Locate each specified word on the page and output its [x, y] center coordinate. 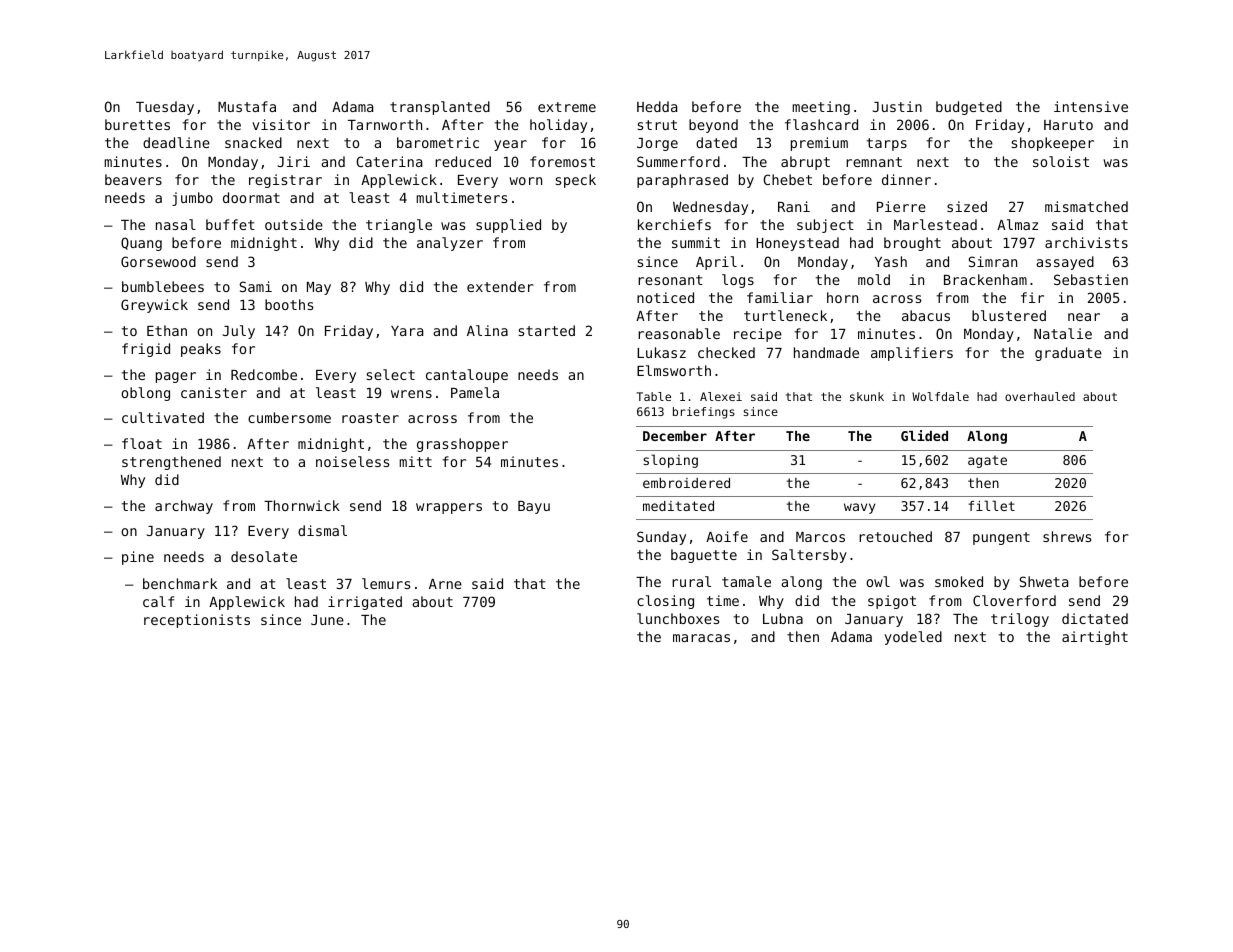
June [327, 620]
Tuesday [165, 108]
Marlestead [935, 224]
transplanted [440, 108]
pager [176, 377]
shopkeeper [1053, 144]
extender [500, 286]
